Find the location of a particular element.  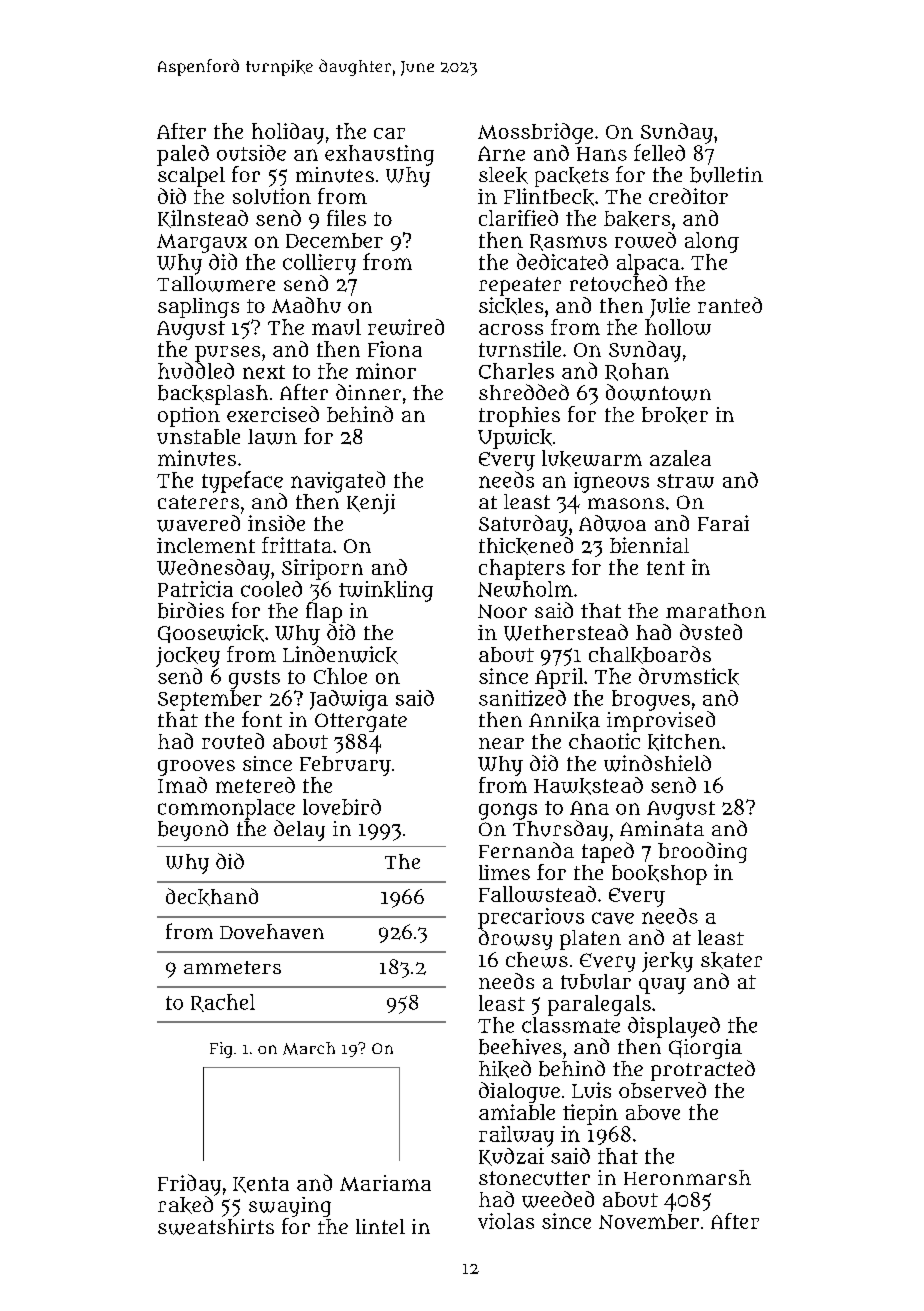

straw is located at coordinates (685, 481).
